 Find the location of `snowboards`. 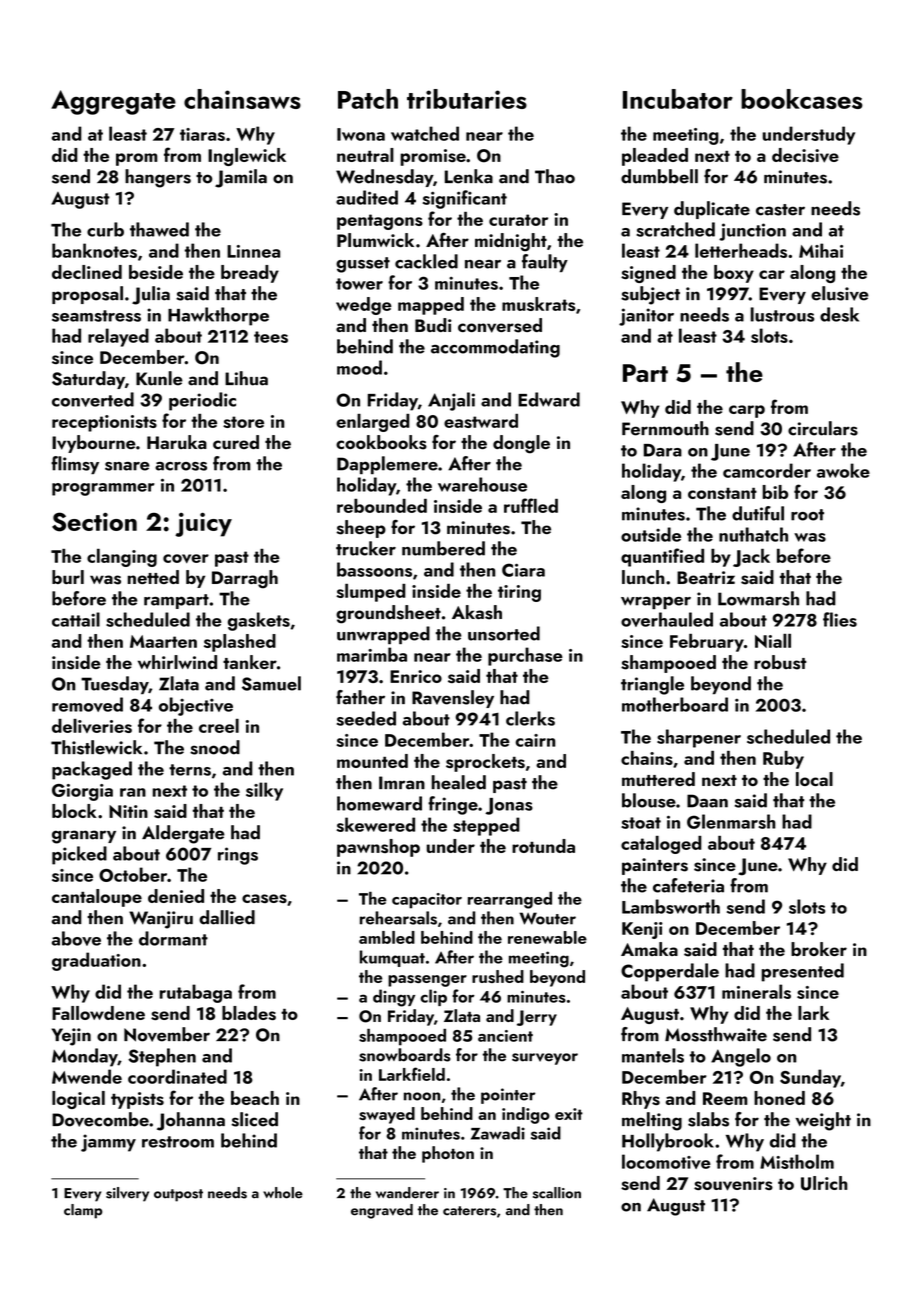

snowboards is located at coordinates (405, 1055).
